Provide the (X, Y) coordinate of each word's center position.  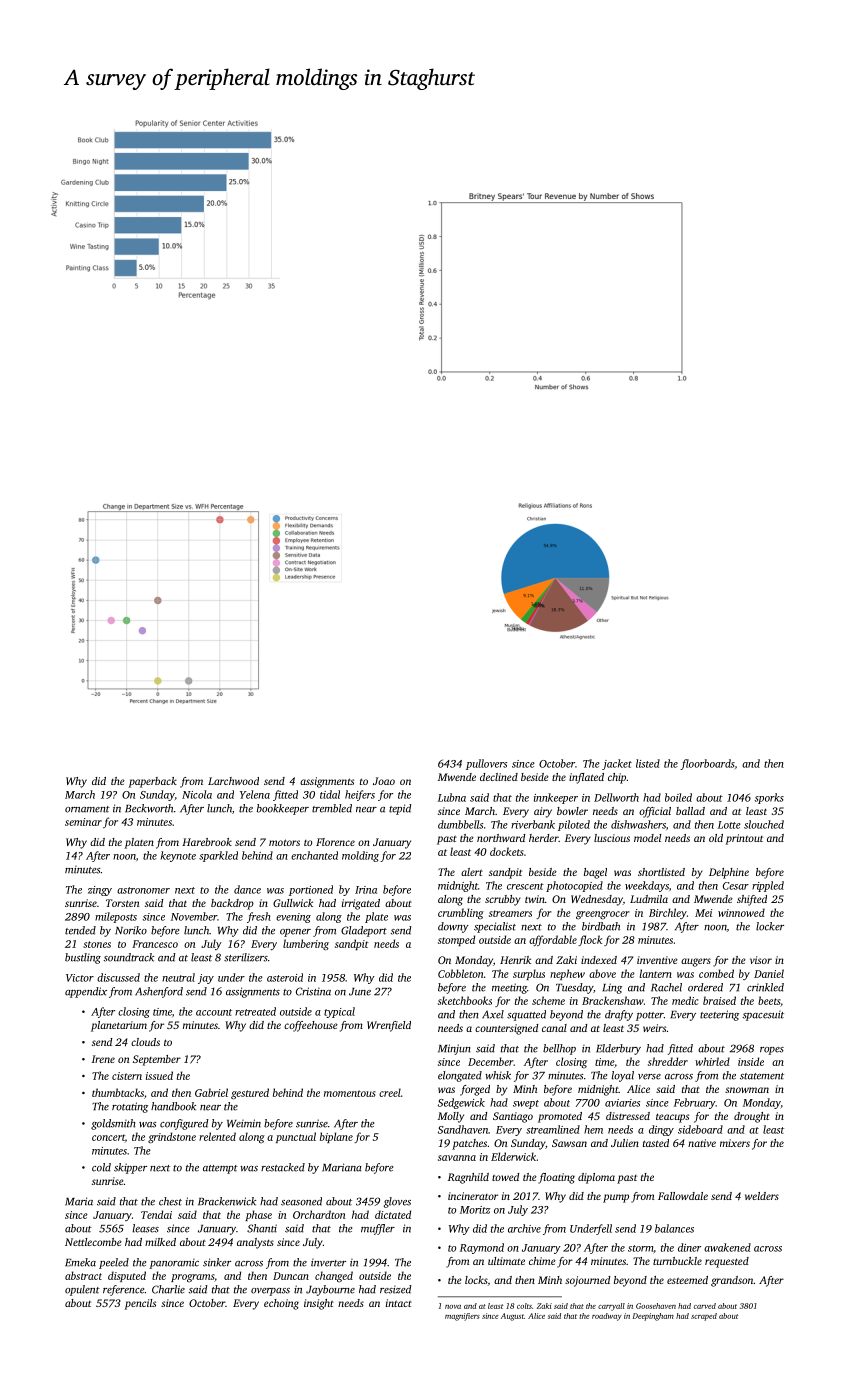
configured (184, 1124)
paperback (153, 782)
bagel (595, 873)
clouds (145, 1042)
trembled (332, 808)
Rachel (666, 987)
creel (390, 1092)
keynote (178, 856)
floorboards (707, 764)
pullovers (486, 764)
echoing (281, 1304)
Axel (493, 1014)
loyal (622, 1076)
